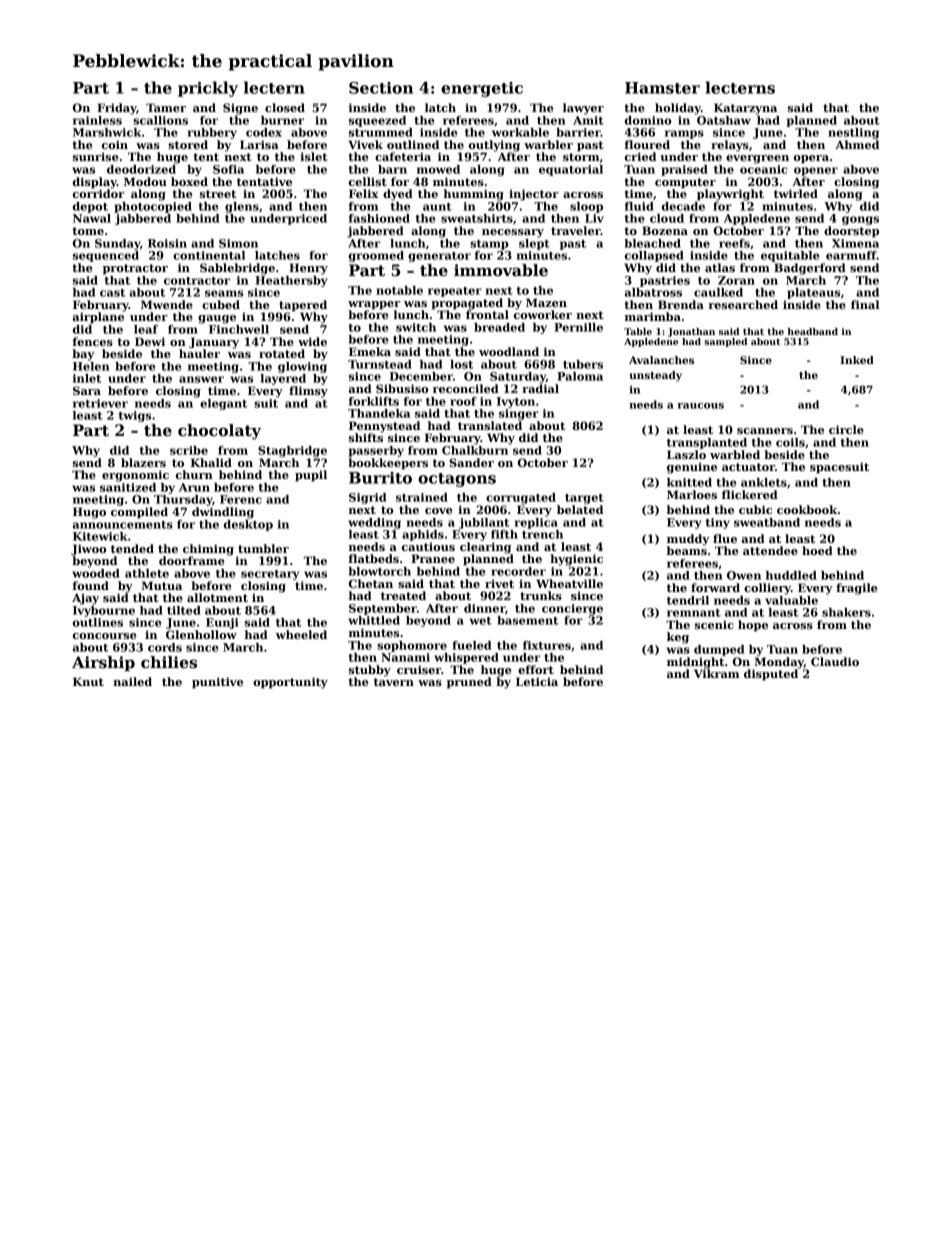 The width and height of the screenshot is (952, 1233). I want to click on churn, so click(194, 474).
